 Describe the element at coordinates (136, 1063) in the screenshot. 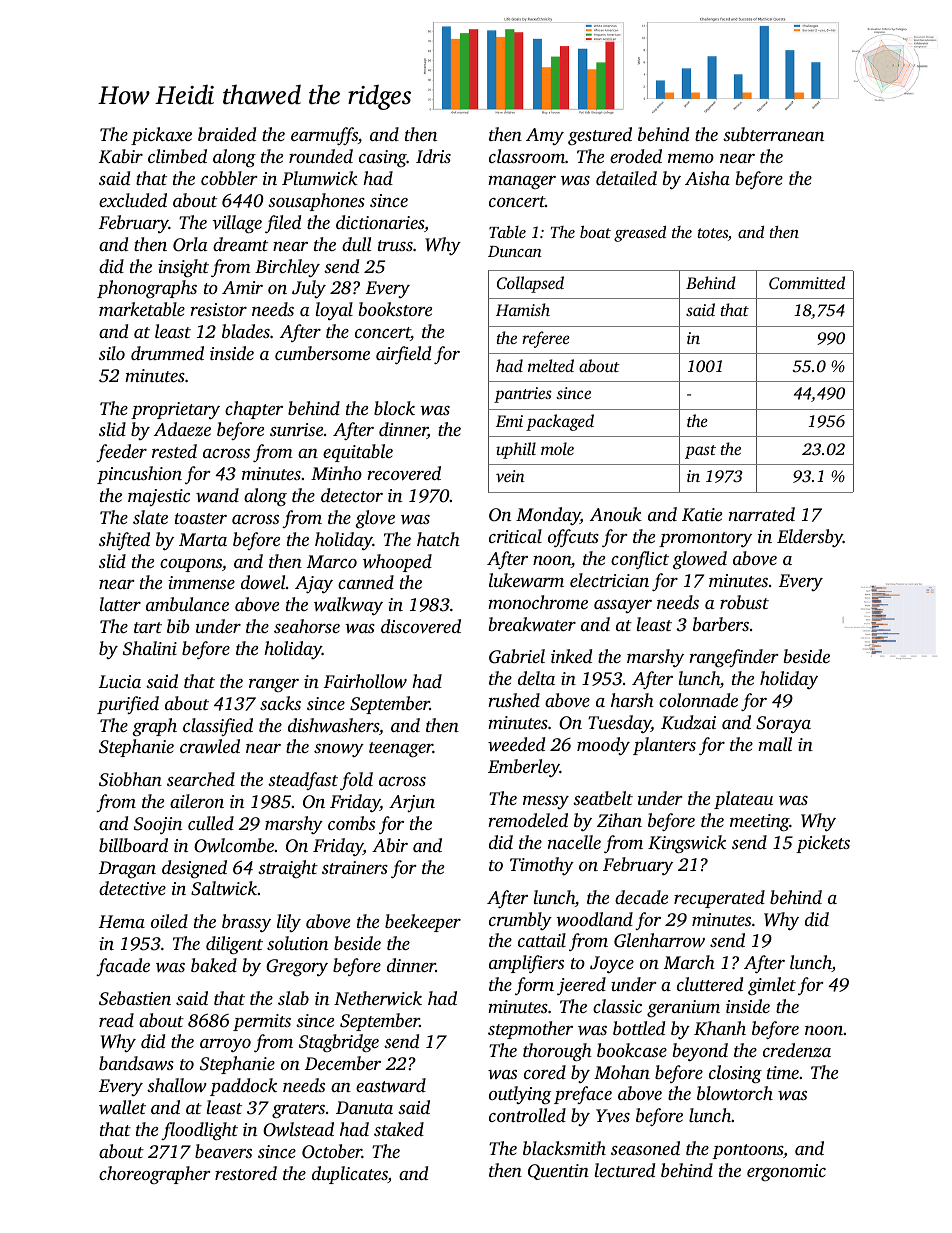

I see `bandsaws` at that location.
